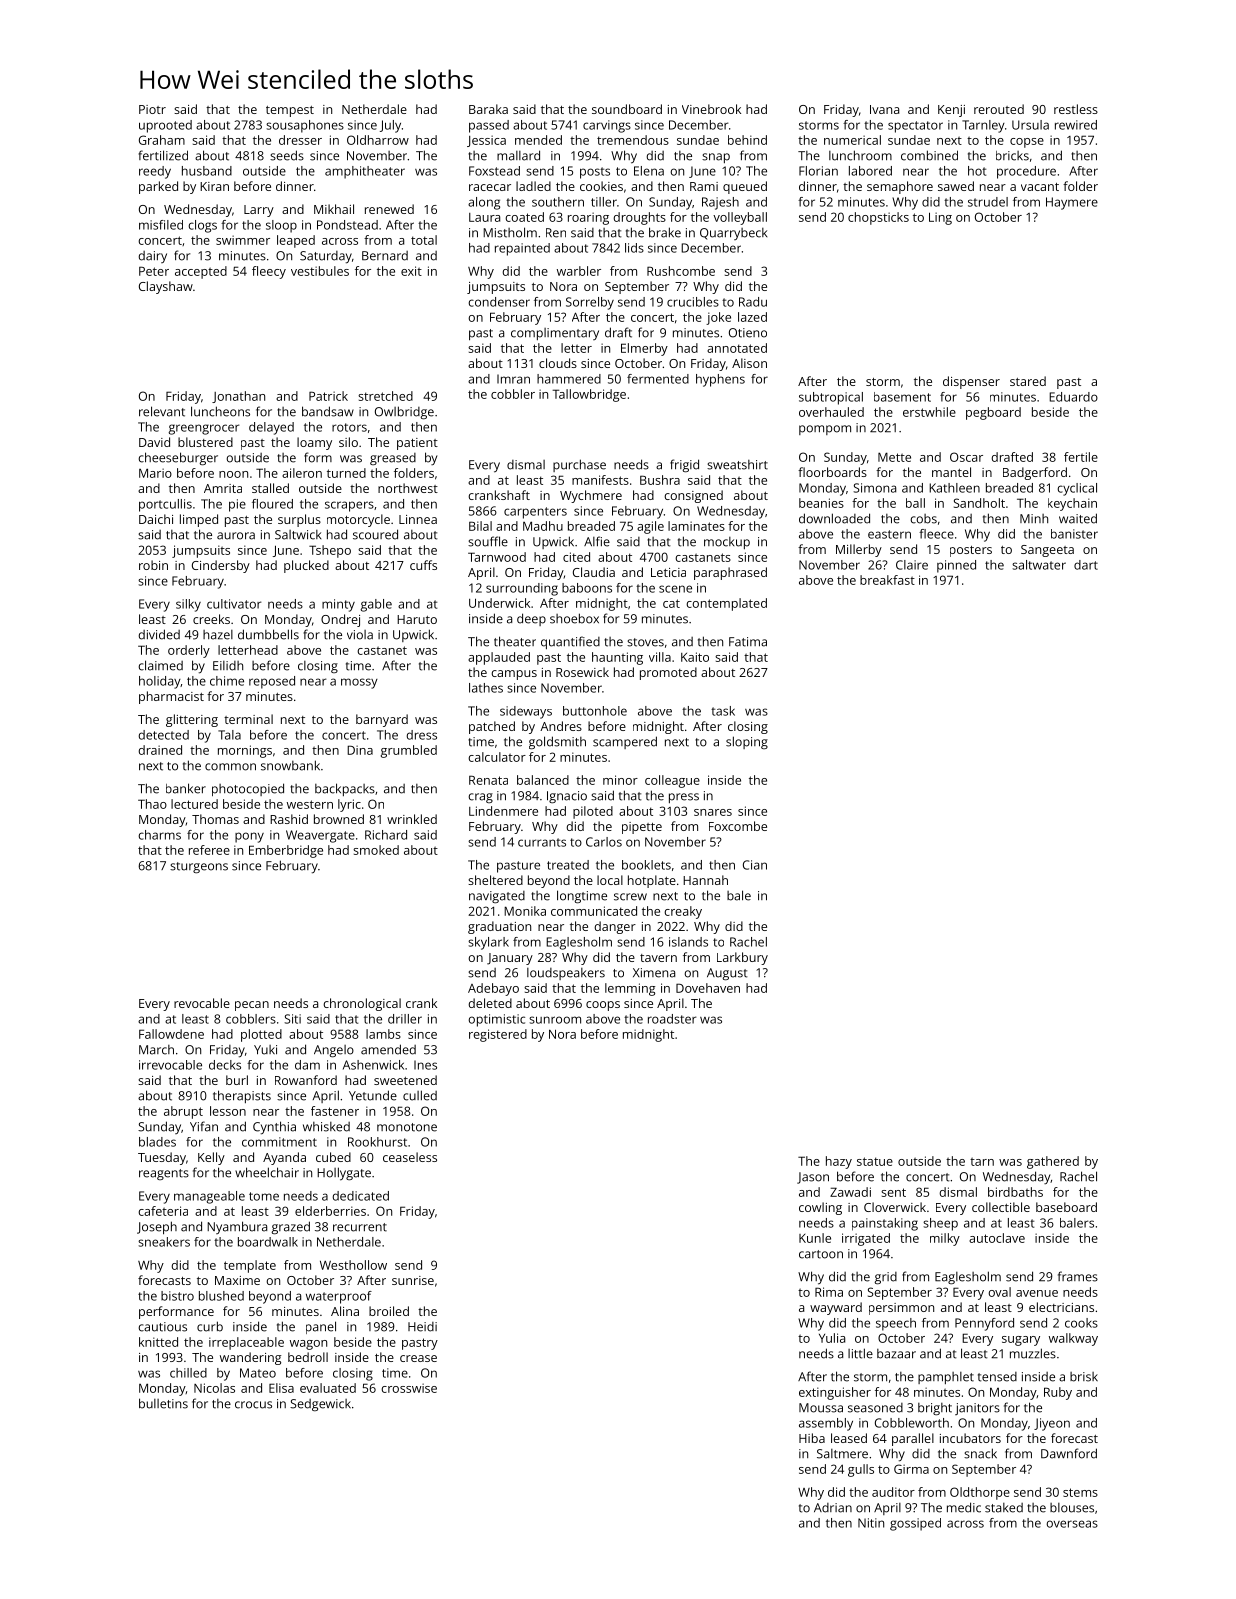 The width and height of the screenshot is (1236, 1599). What do you see at coordinates (163, 1403) in the screenshot?
I see `bulletins` at bounding box center [163, 1403].
